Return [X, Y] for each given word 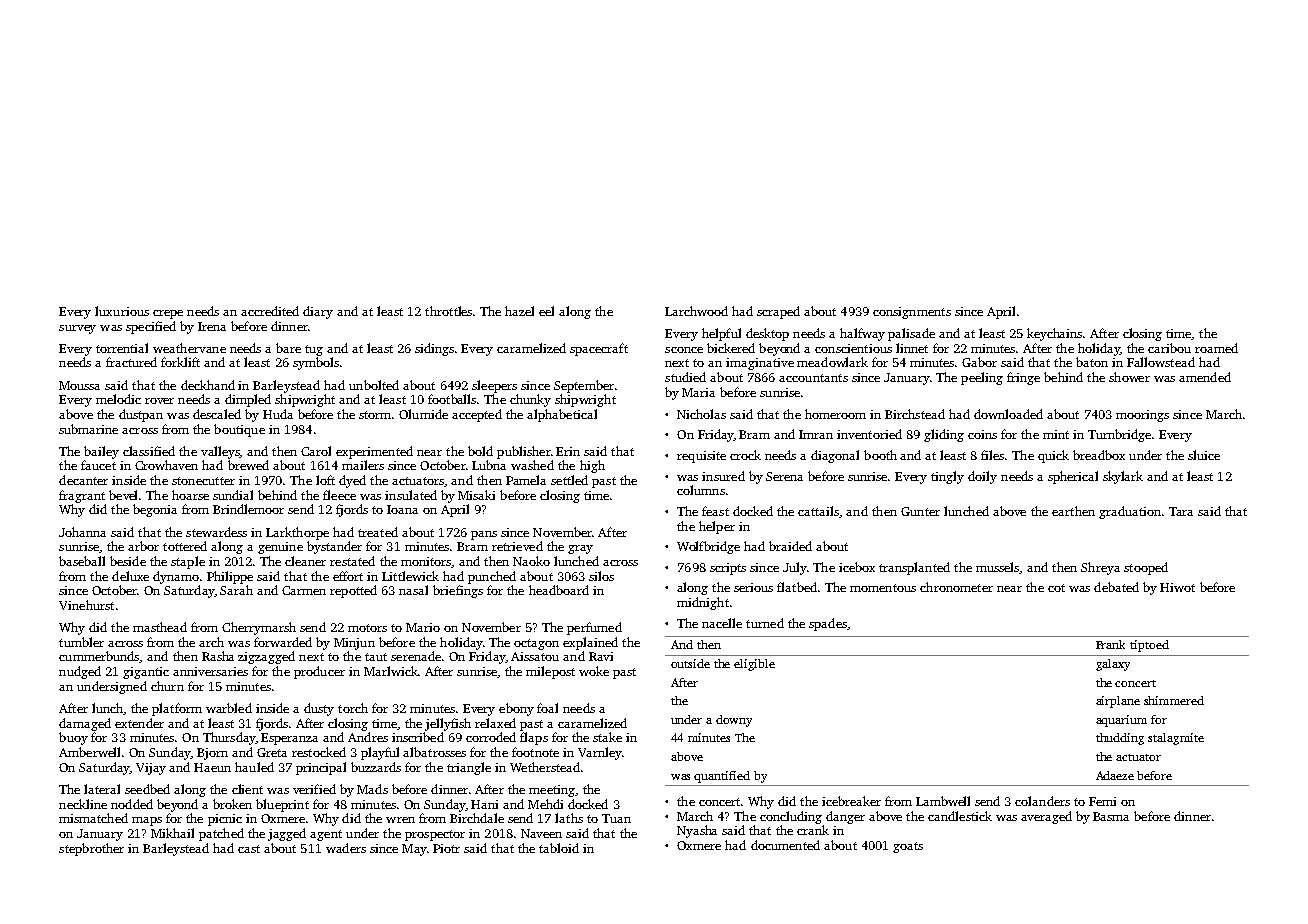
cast [249, 849]
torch [353, 708]
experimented [374, 452]
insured [723, 476]
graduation [1130, 512]
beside [128, 561]
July [795, 568]
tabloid [559, 848]
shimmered [1174, 700]
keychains [1054, 334]
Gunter [920, 511]
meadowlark [832, 362]
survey [77, 329]
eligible [754, 665]
